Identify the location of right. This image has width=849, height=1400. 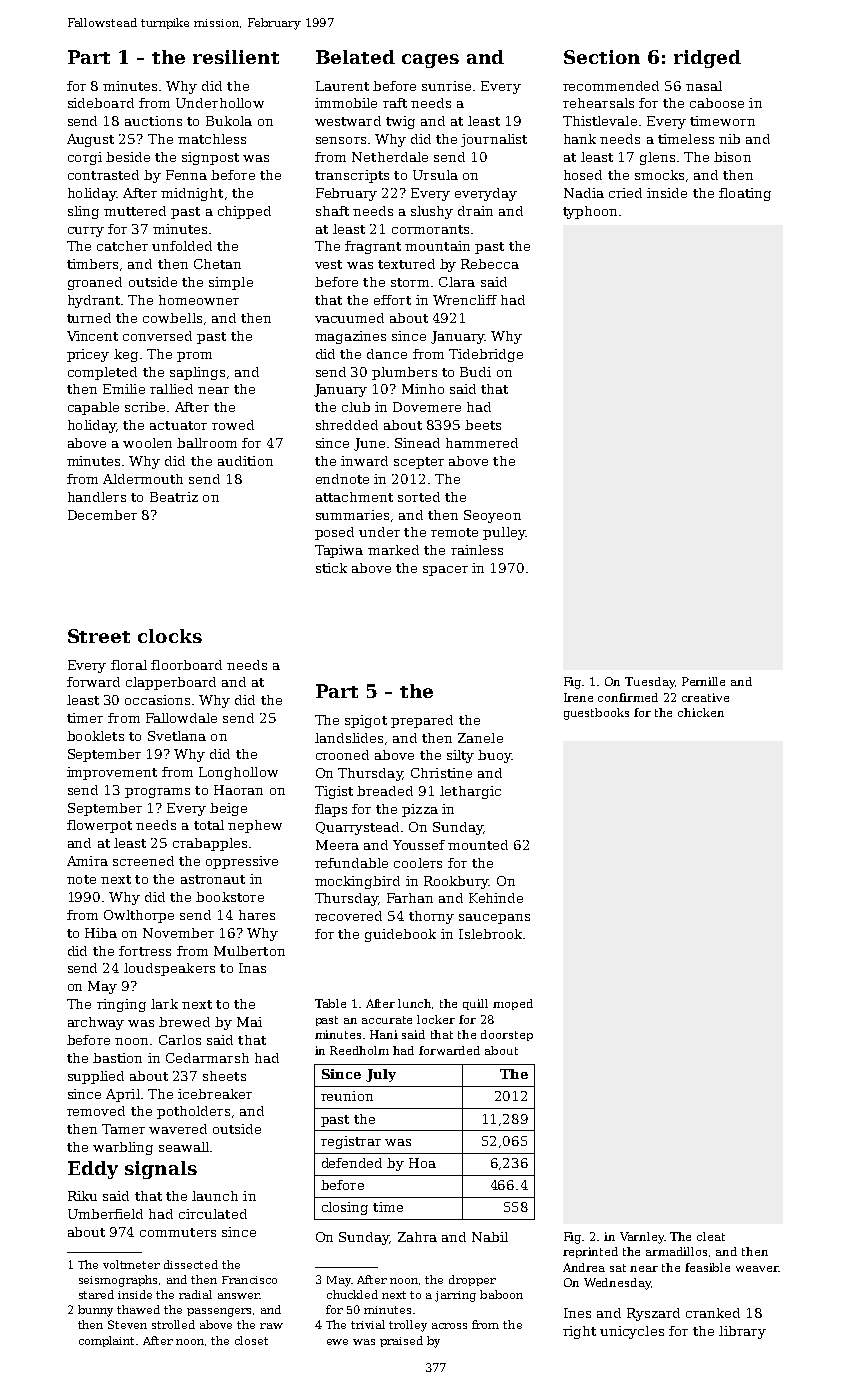
(579, 1332).
